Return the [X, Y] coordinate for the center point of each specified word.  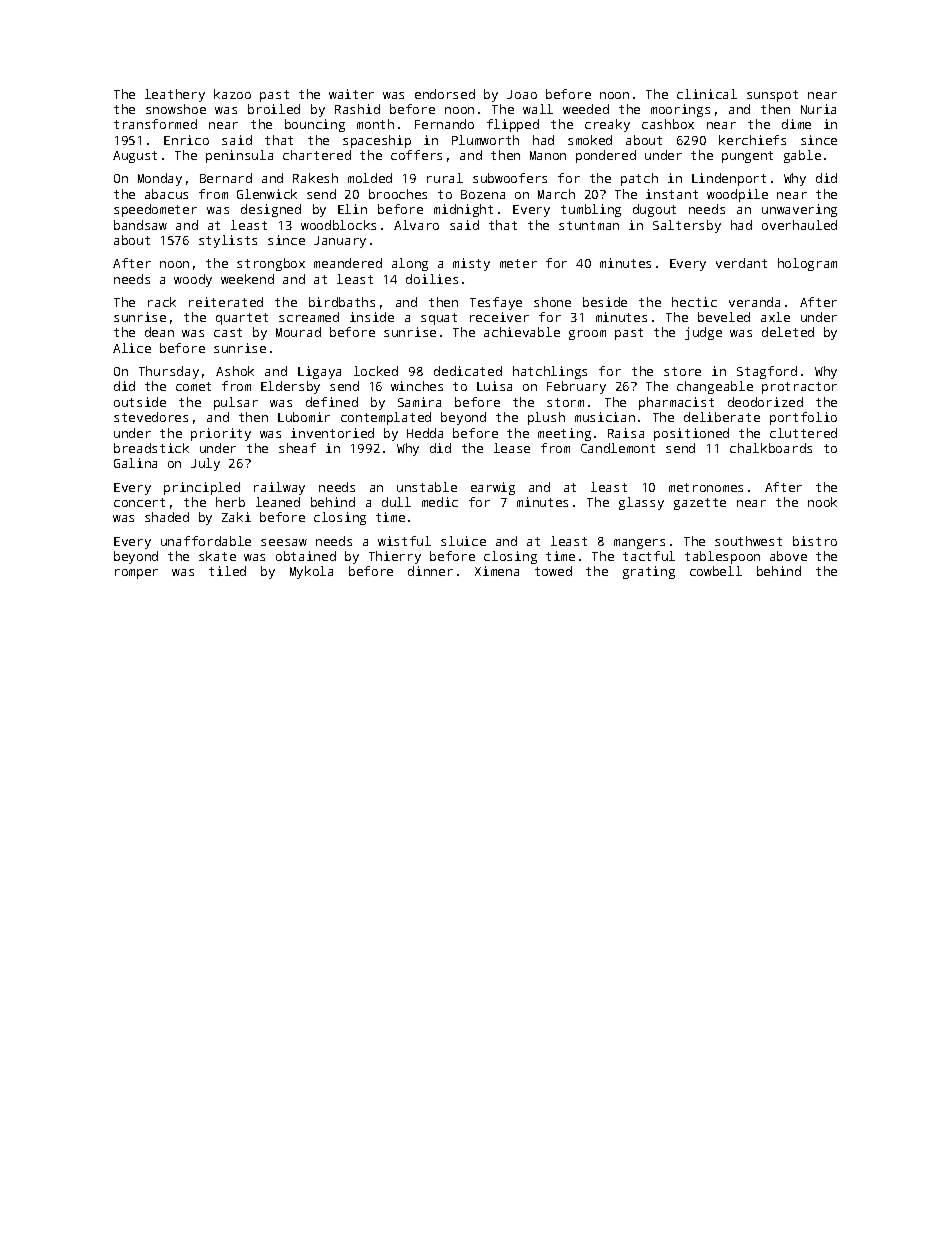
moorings [680, 110]
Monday [160, 179]
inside [372, 317]
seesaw [284, 542]
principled [202, 488]
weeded [586, 109]
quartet [242, 319]
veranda [754, 302]
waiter [351, 94]
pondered [606, 156]
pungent [747, 157]
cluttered [803, 433]
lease [512, 448]
